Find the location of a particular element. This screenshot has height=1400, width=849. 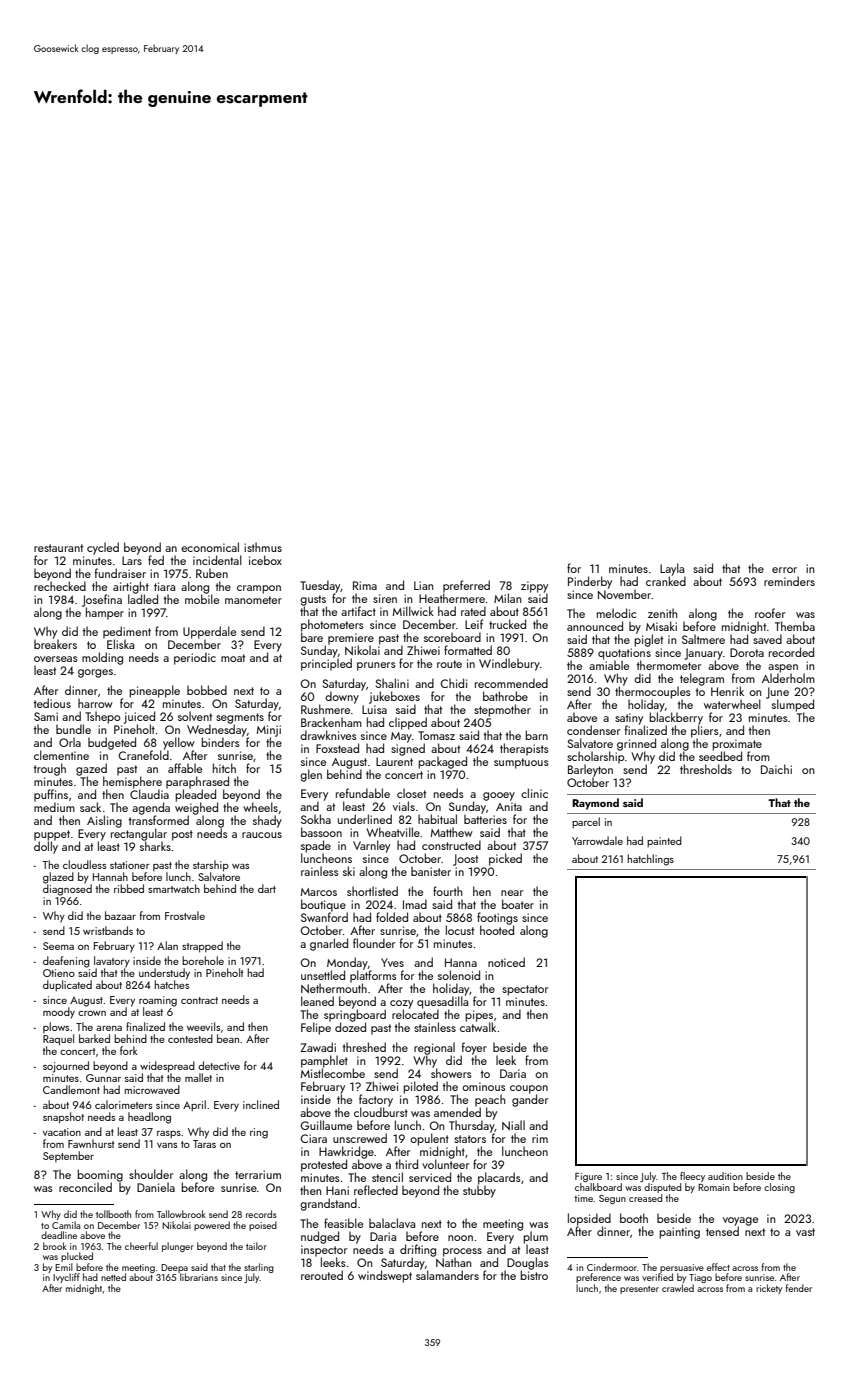

breakers is located at coordinates (55, 644).
